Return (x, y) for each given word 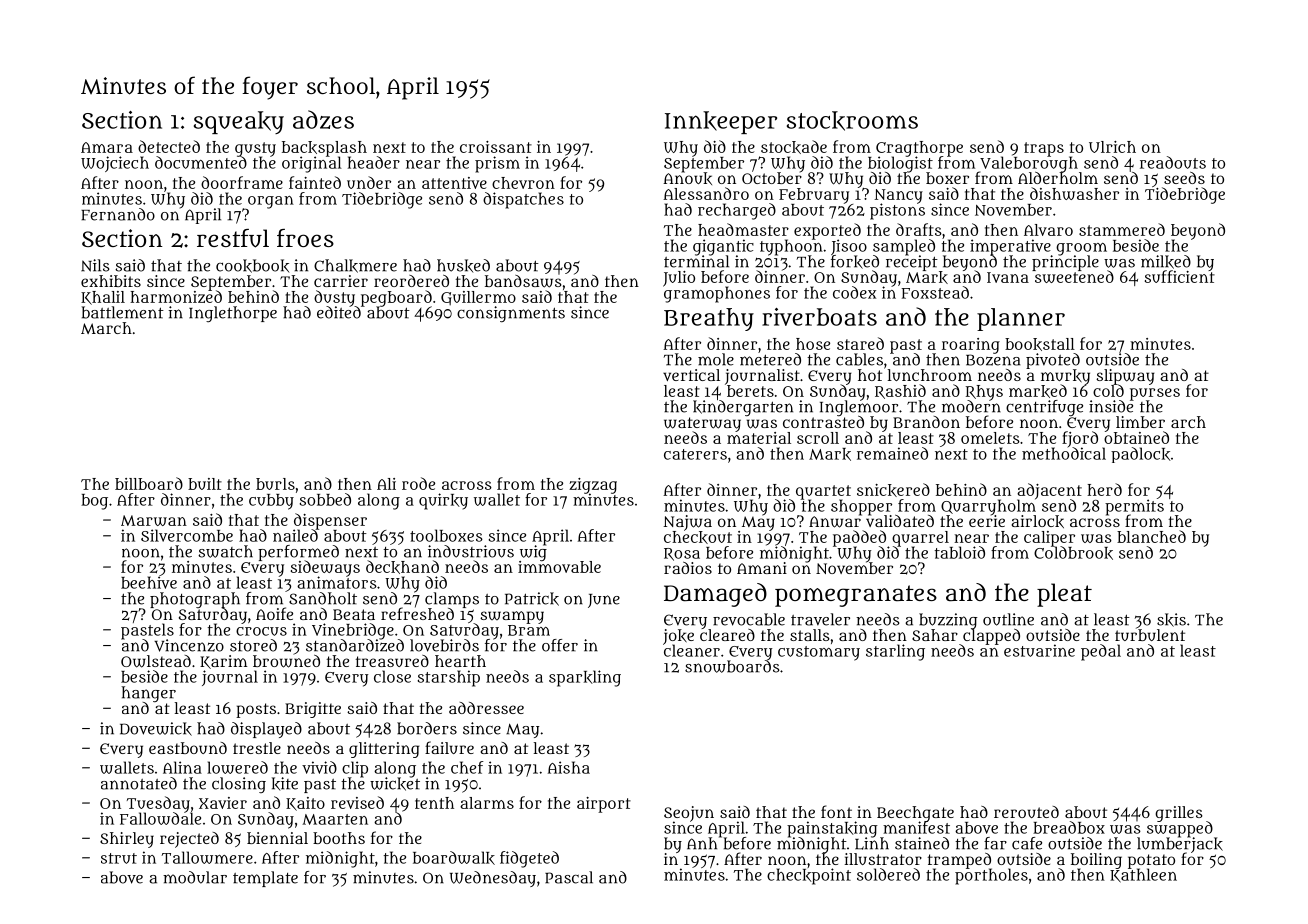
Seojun (689, 814)
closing (239, 785)
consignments (511, 314)
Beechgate (915, 814)
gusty (255, 149)
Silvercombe (187, 535)
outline (1008, 619)
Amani (762, 568)
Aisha (569, 767)
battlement (123, 312)
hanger (148, 694)
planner (1021, 319)
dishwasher (1074, 193)
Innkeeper (721, 122)
